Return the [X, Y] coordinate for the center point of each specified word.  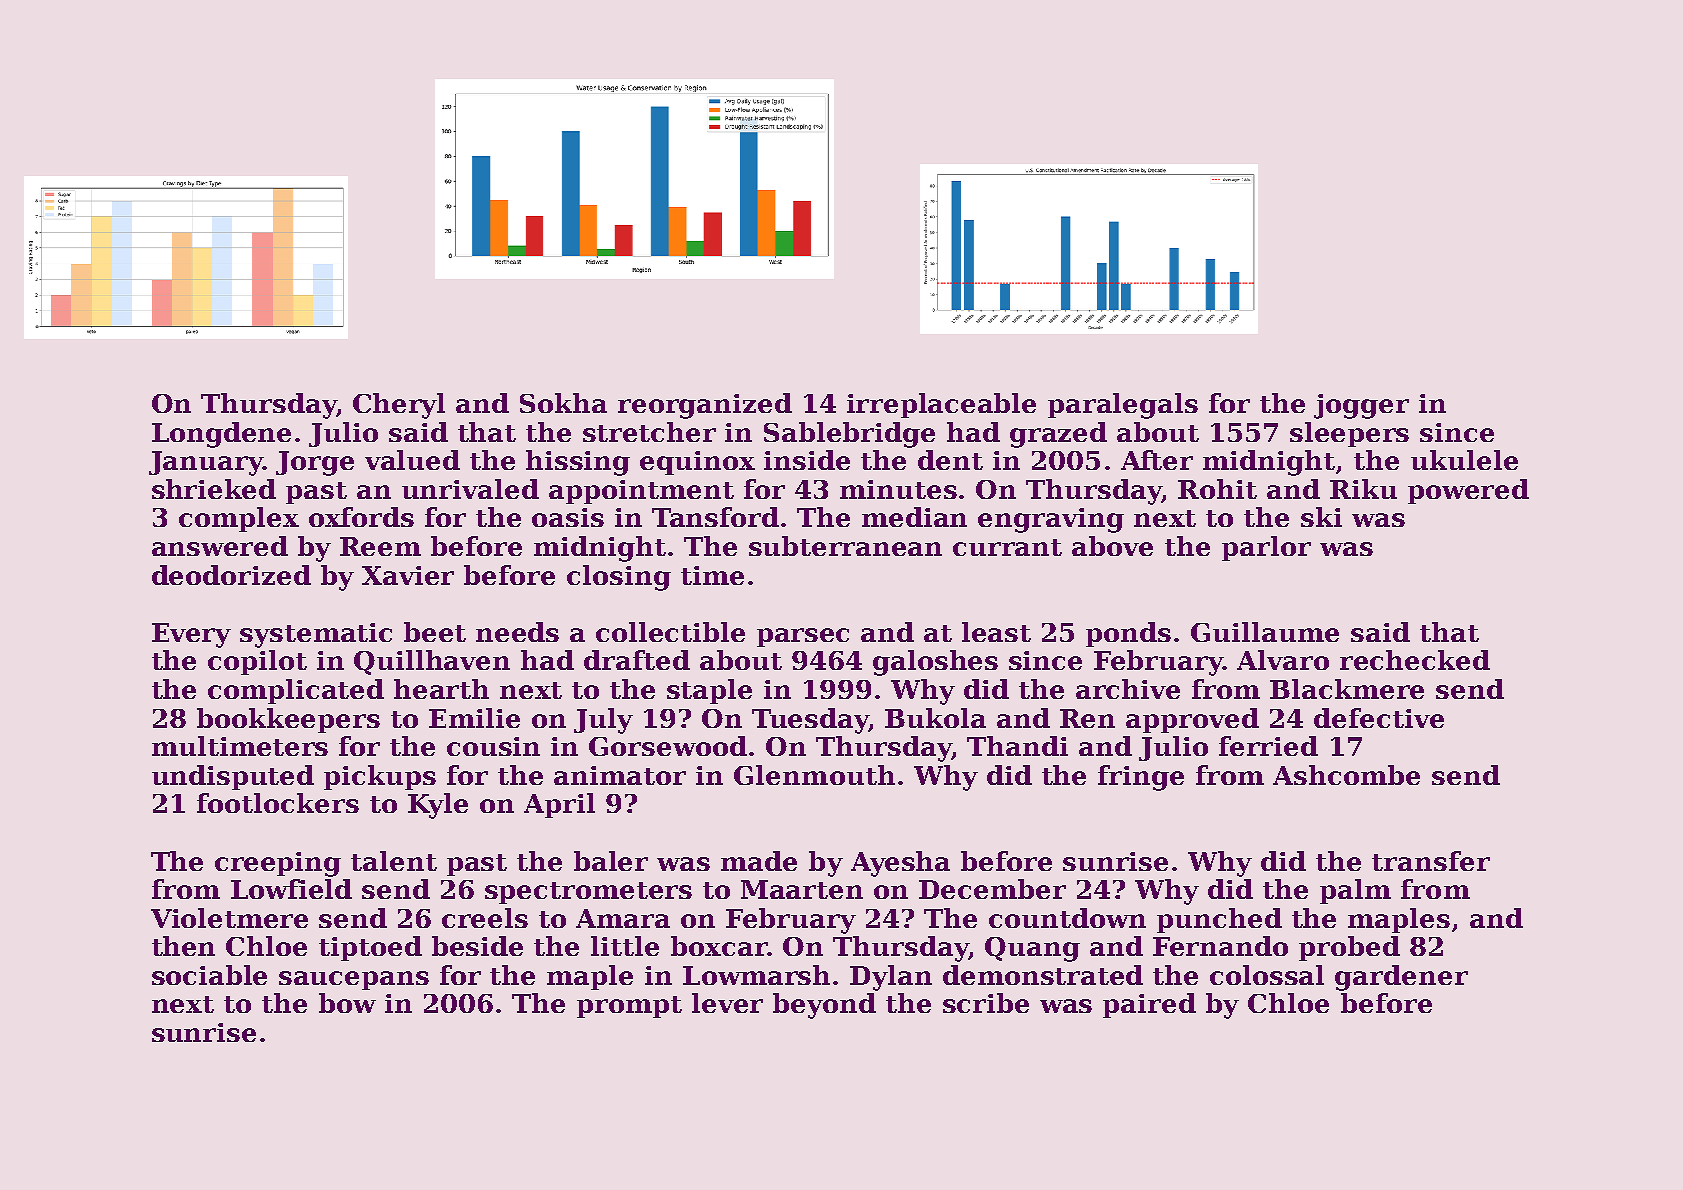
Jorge [315, 463]
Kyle [438, 806]
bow [347, 1003]
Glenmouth [814, 775]
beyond [824, 1006]
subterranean [845, 546]
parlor [1266, 548]
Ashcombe [1346, 775]
